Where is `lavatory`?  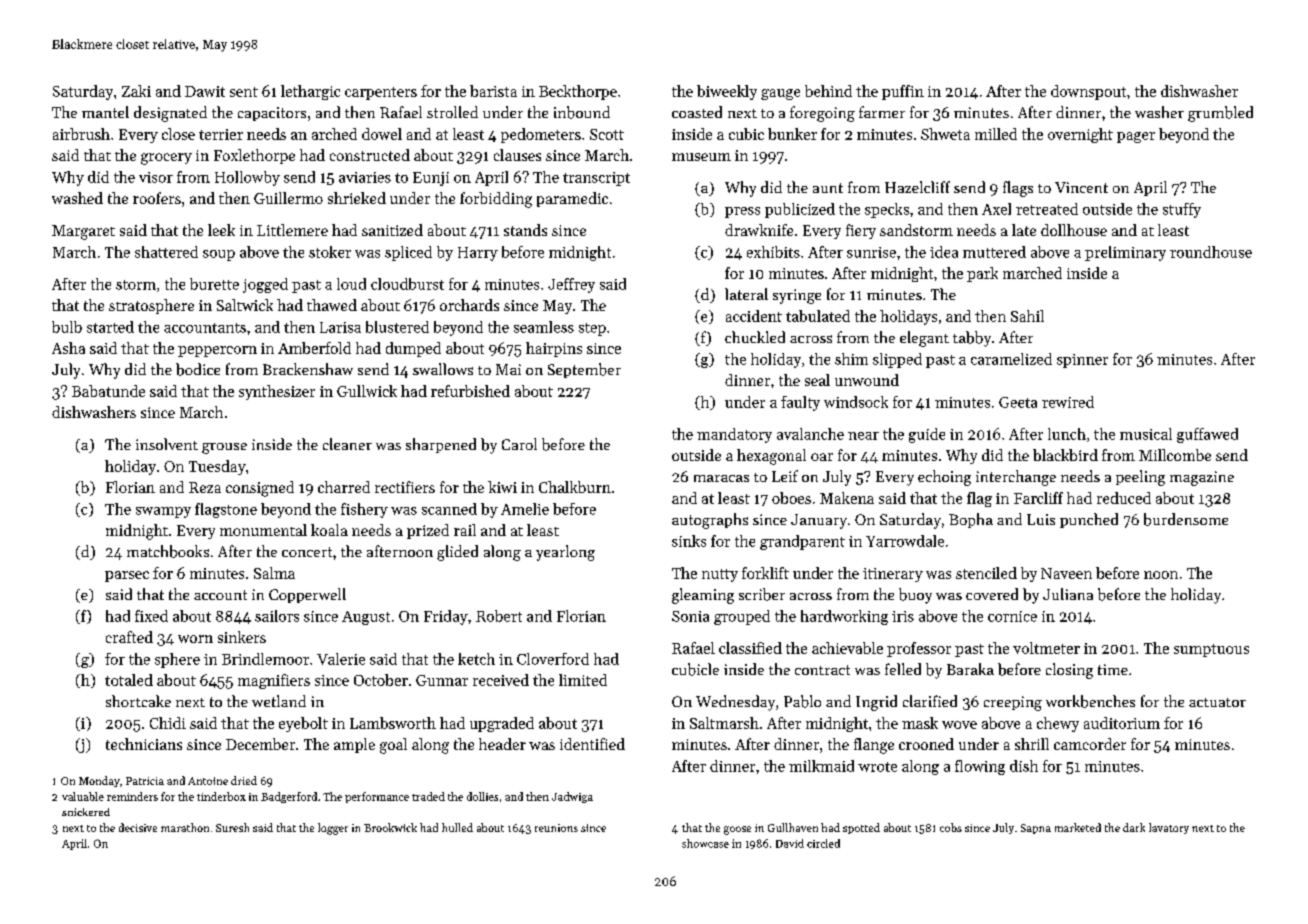 lavatory is located at coordinates (1169, 828).
